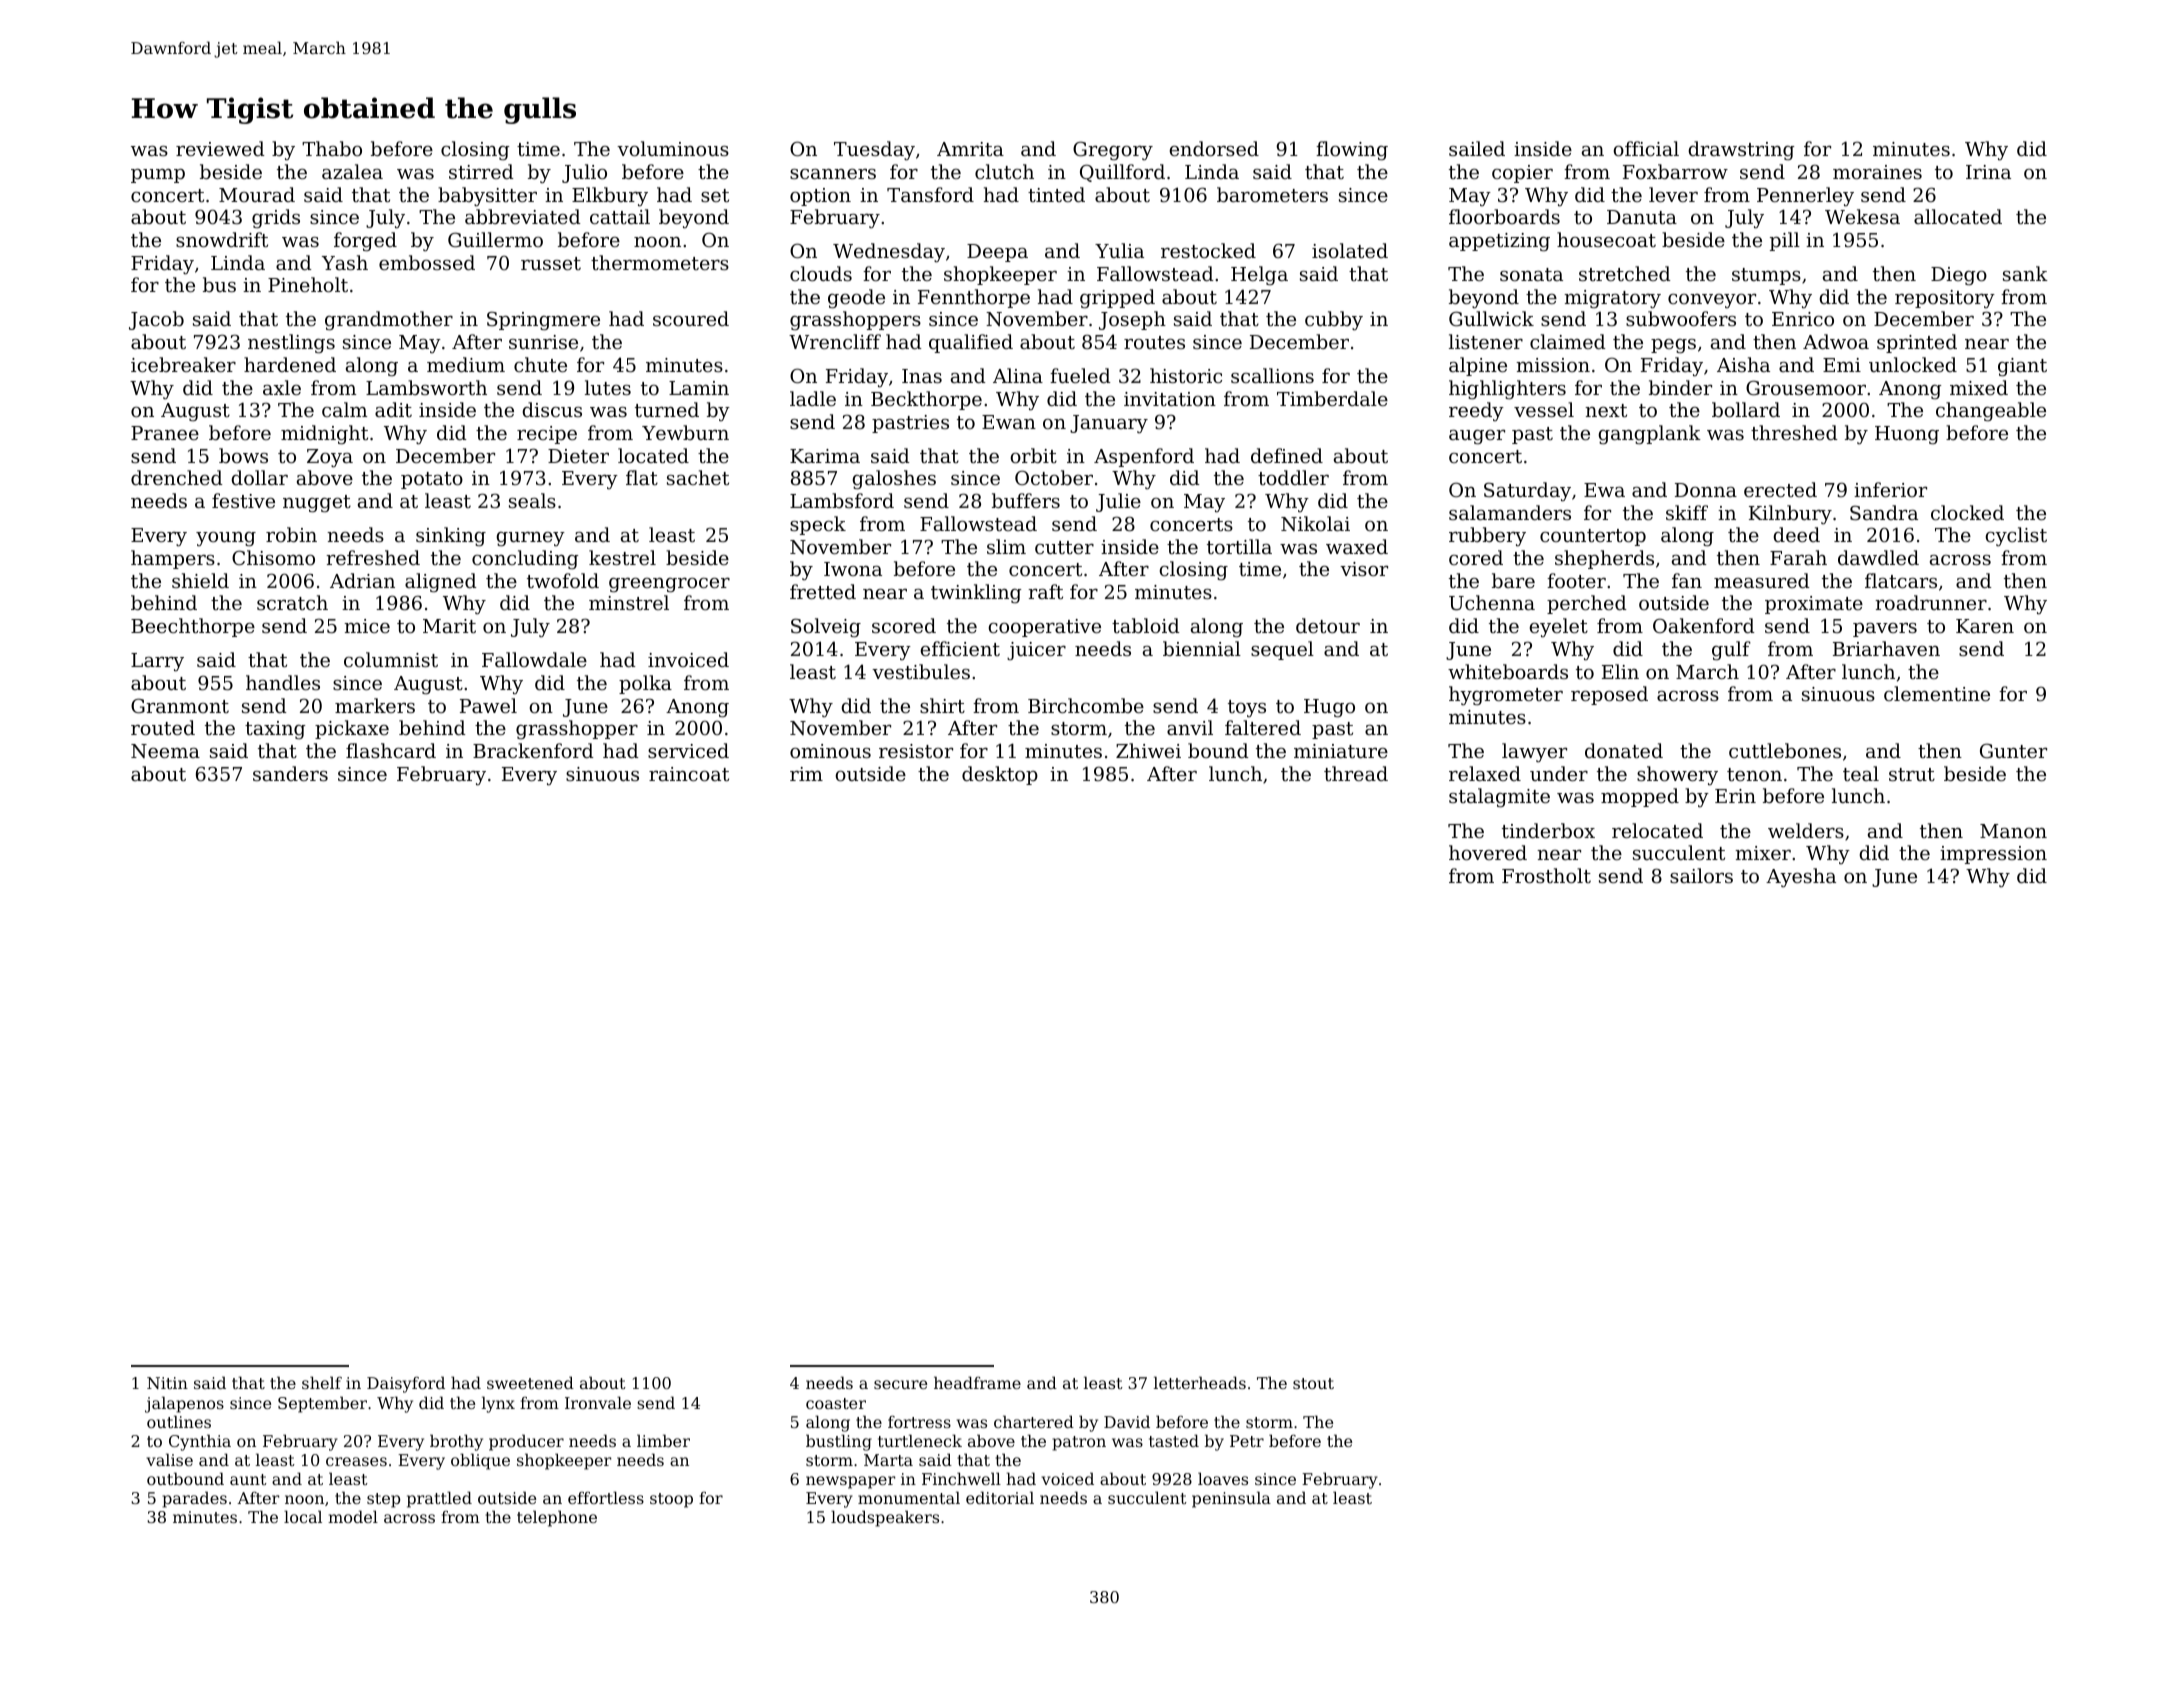  I want to click on Nitin, so click(167, 1383).
